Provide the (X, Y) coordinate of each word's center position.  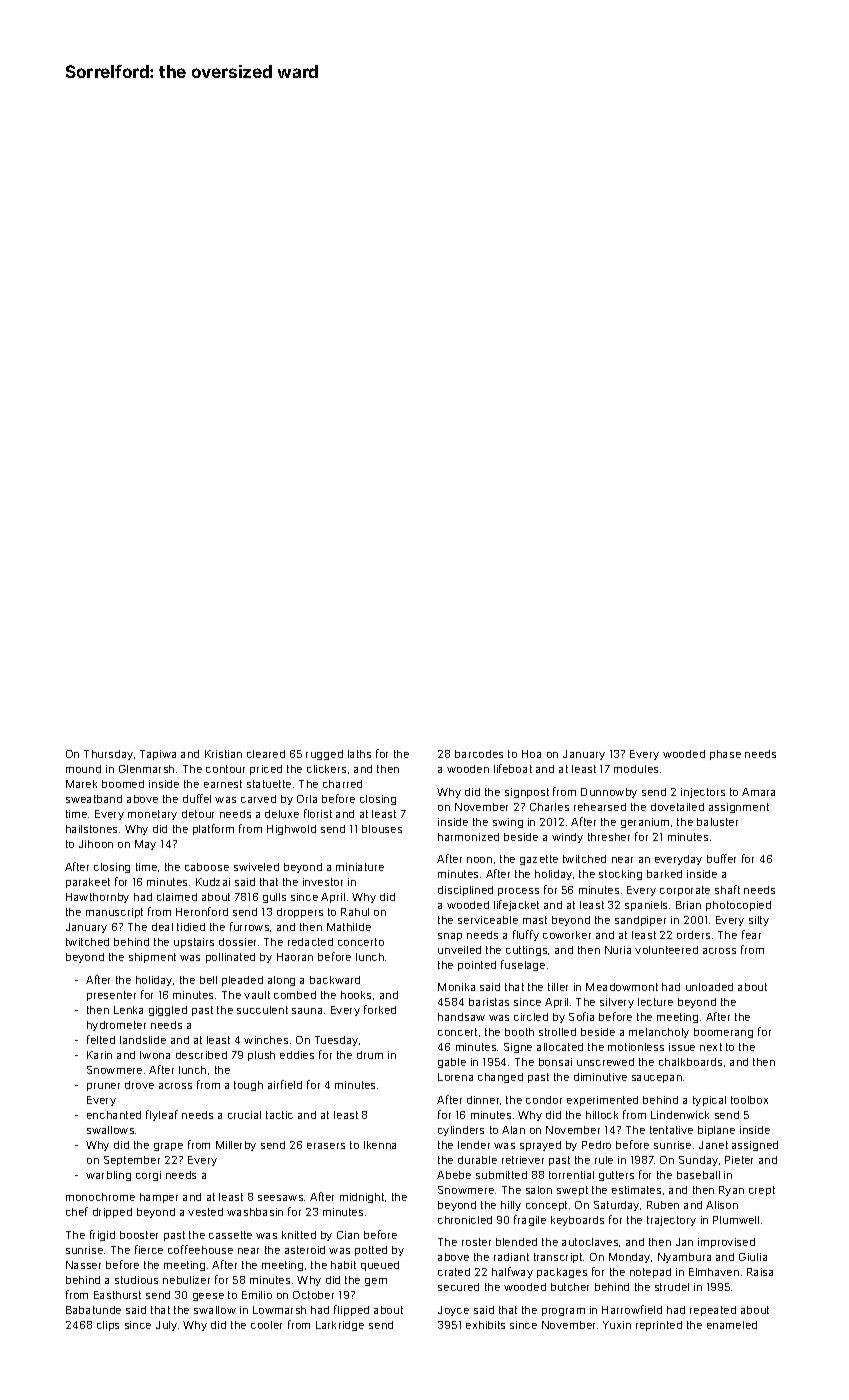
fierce (149, 1249)
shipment (152, 958)
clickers (326, 769)
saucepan (657, 1079)
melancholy (659, 1033)
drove (139, 1085)
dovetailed (677, 807)
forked (380, 1009)
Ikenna (380, 1145)
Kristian (223, 754)
